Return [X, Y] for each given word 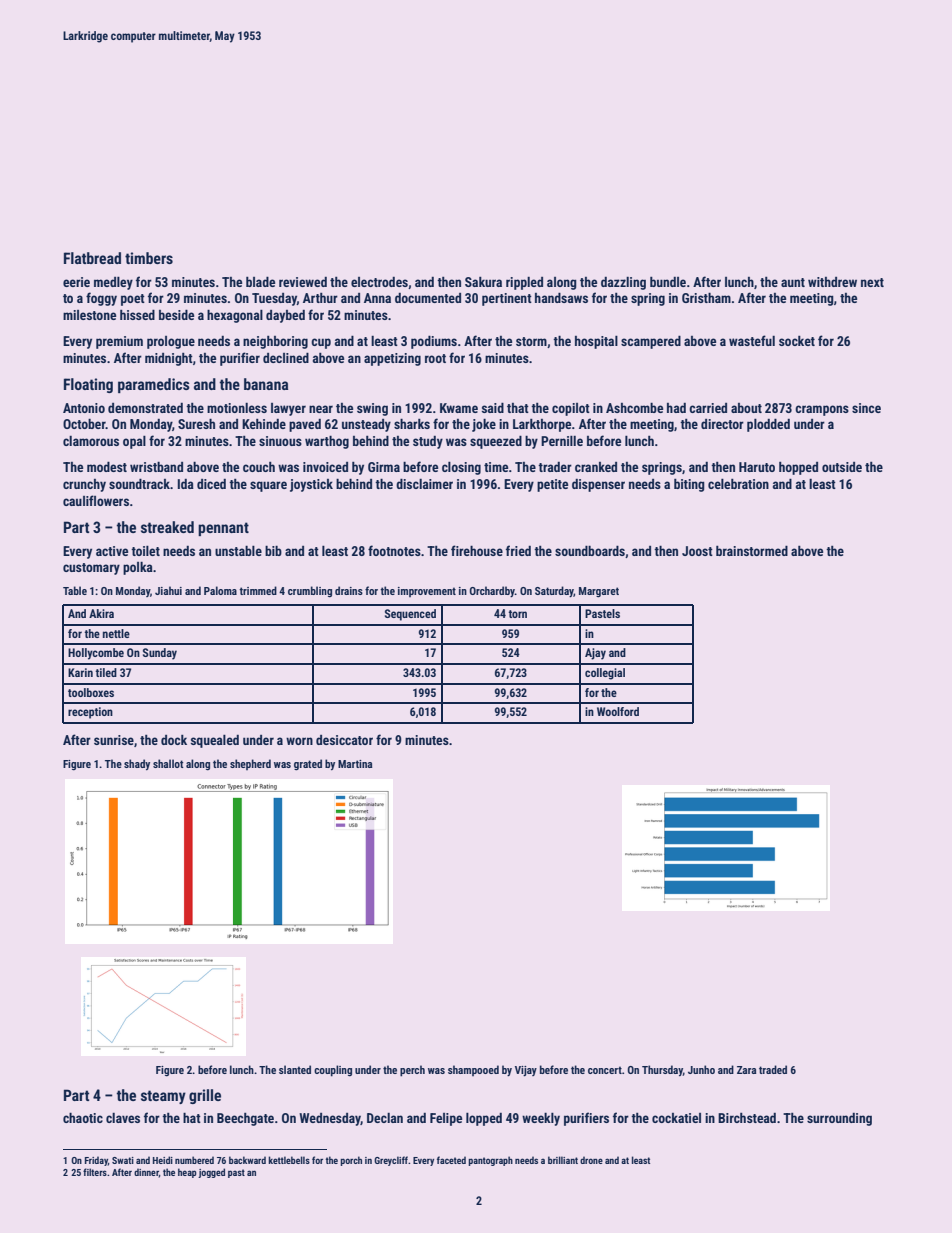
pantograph [490, 1161]
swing [372, 409]
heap [187, 1173]
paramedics [154, 385]
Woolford [618, 711]
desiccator [344, 740]
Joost [697, 551]
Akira [101, 613]
